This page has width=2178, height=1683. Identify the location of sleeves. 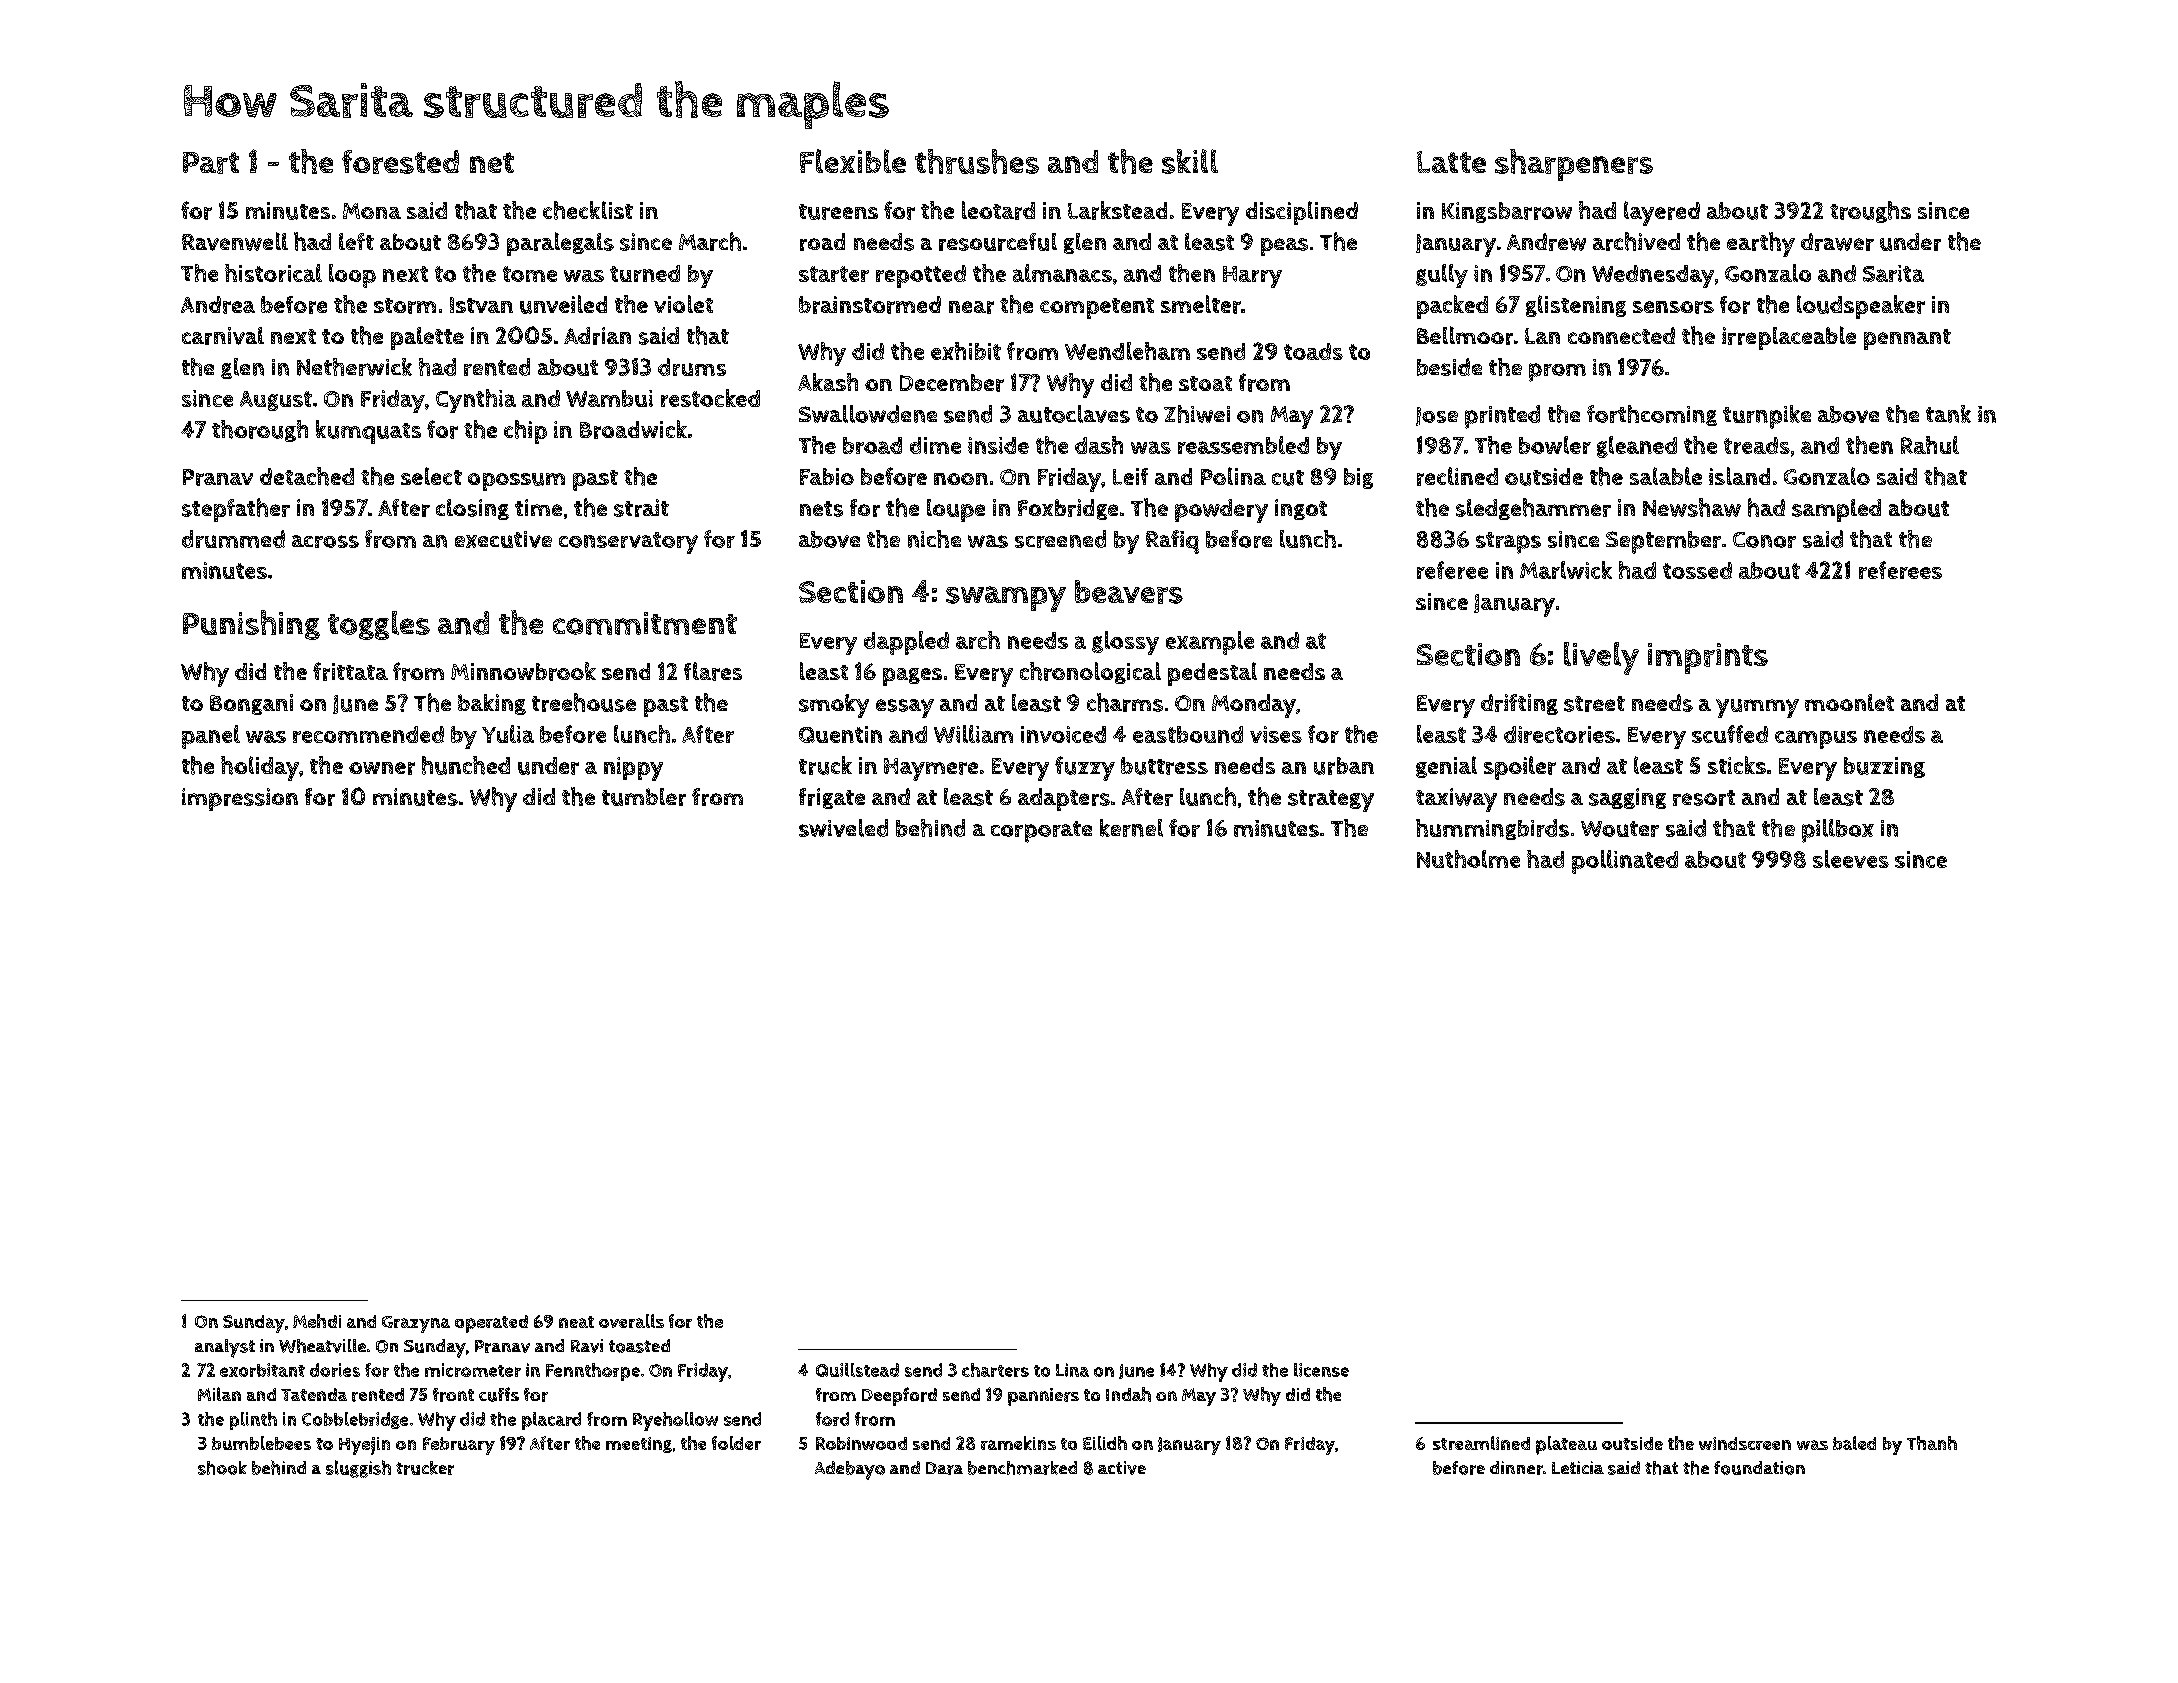
(1851, 859).
